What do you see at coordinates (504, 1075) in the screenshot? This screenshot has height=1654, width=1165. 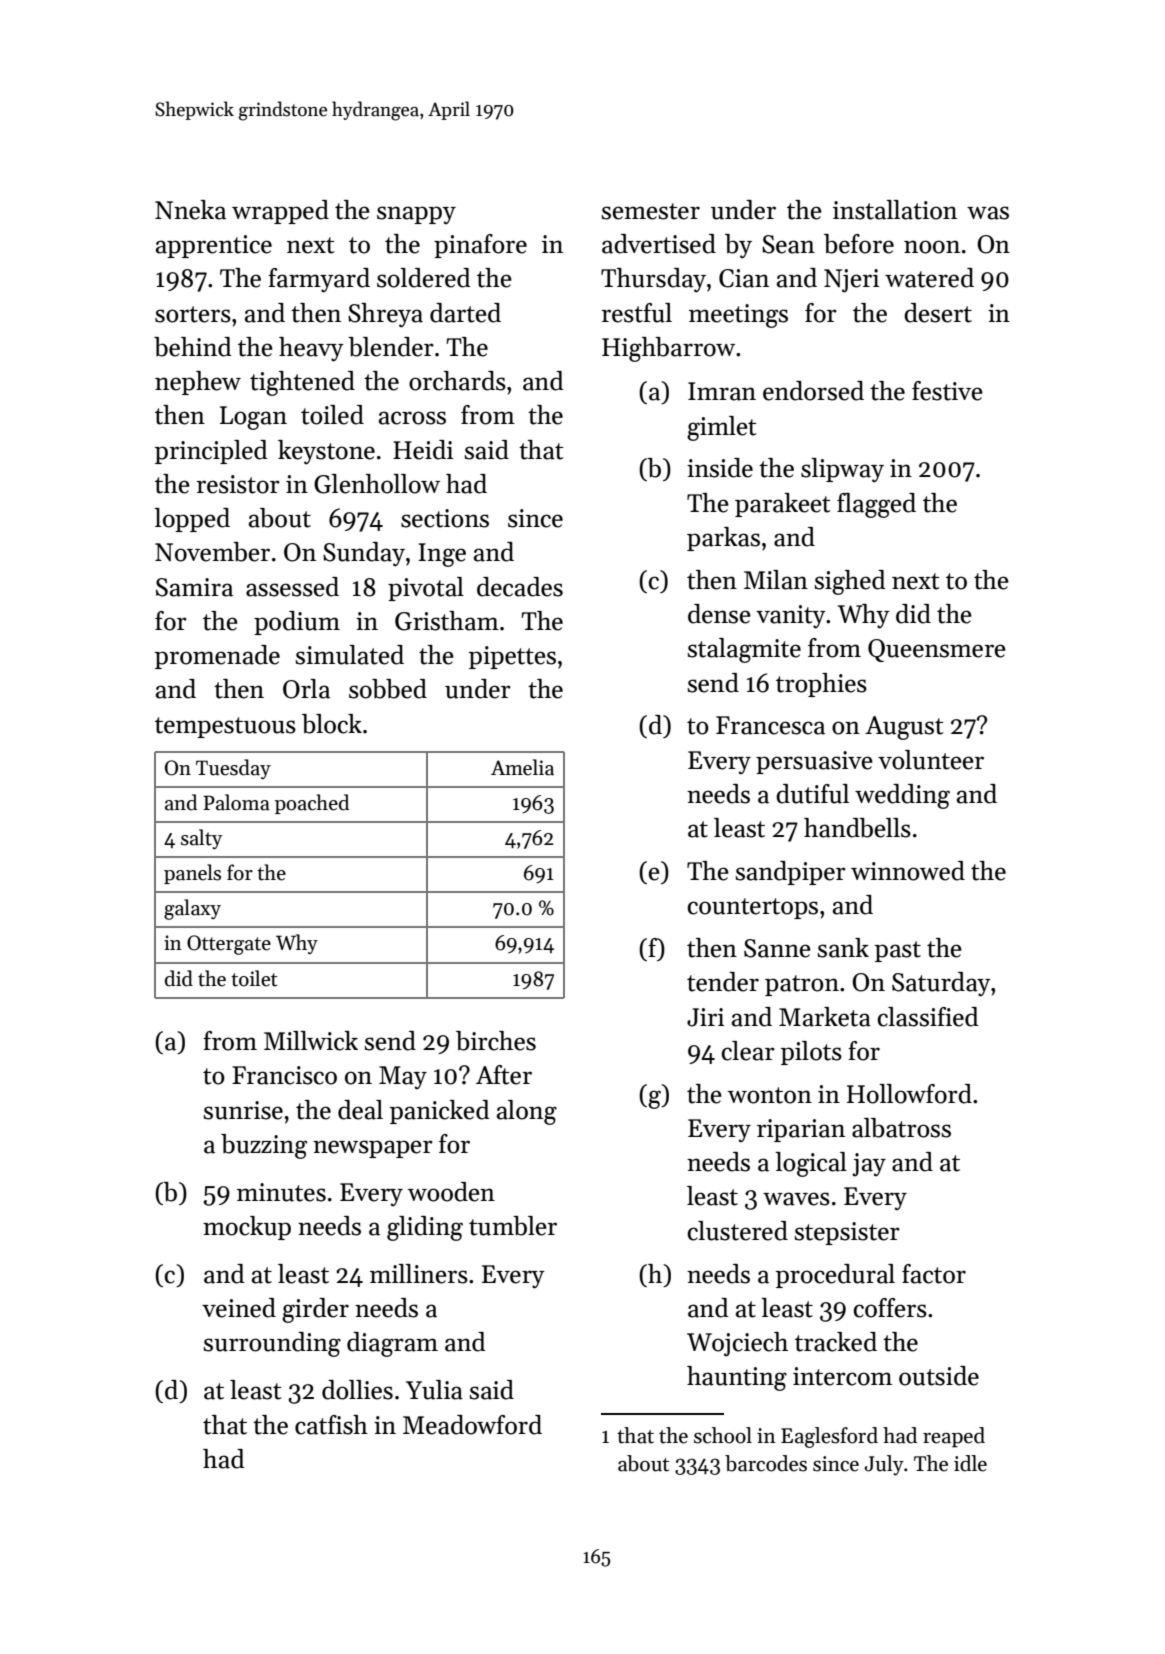 I see `After` at bounding box center [504, 1075].
